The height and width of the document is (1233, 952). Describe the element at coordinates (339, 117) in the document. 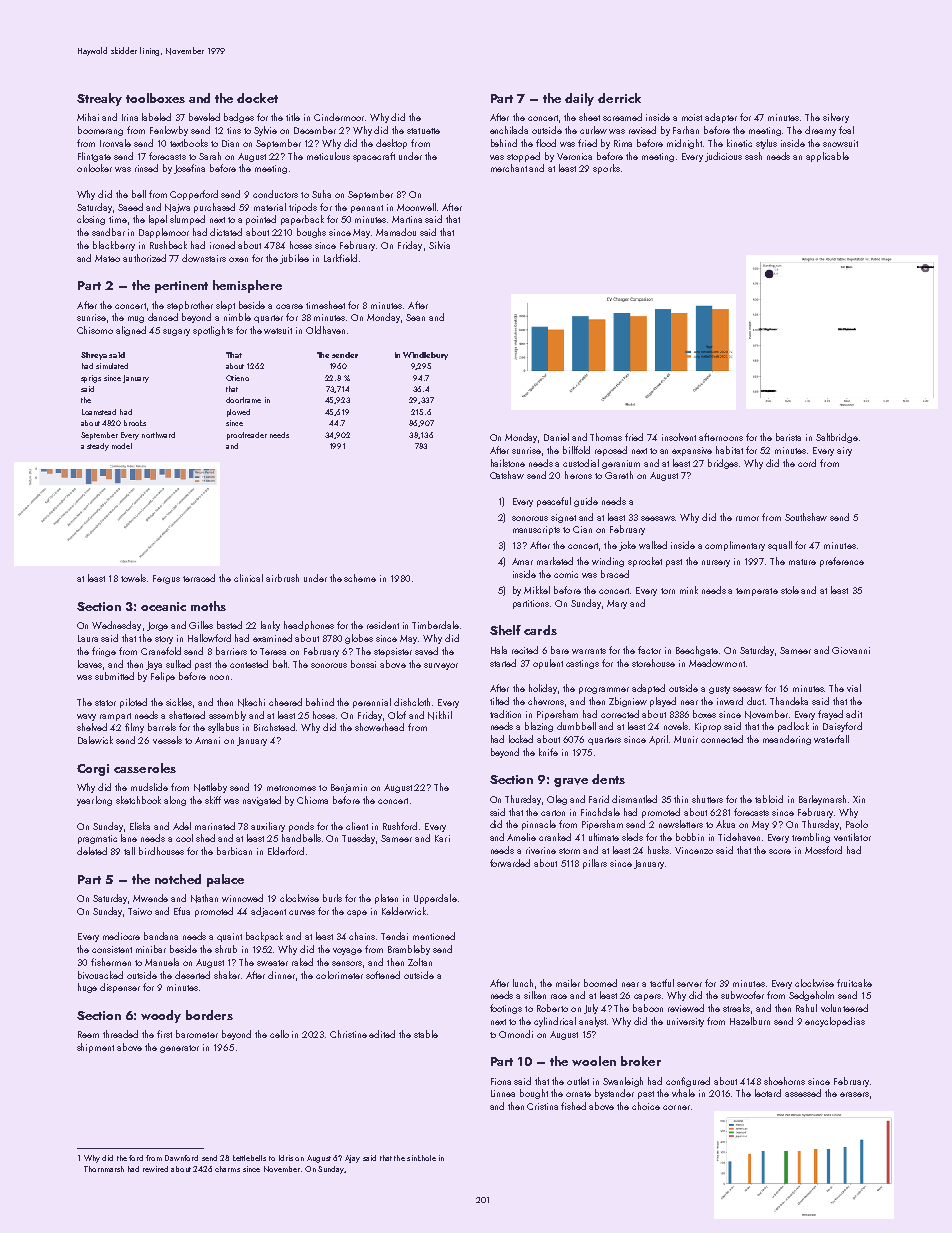

I see `Cindermoor` at that location.
